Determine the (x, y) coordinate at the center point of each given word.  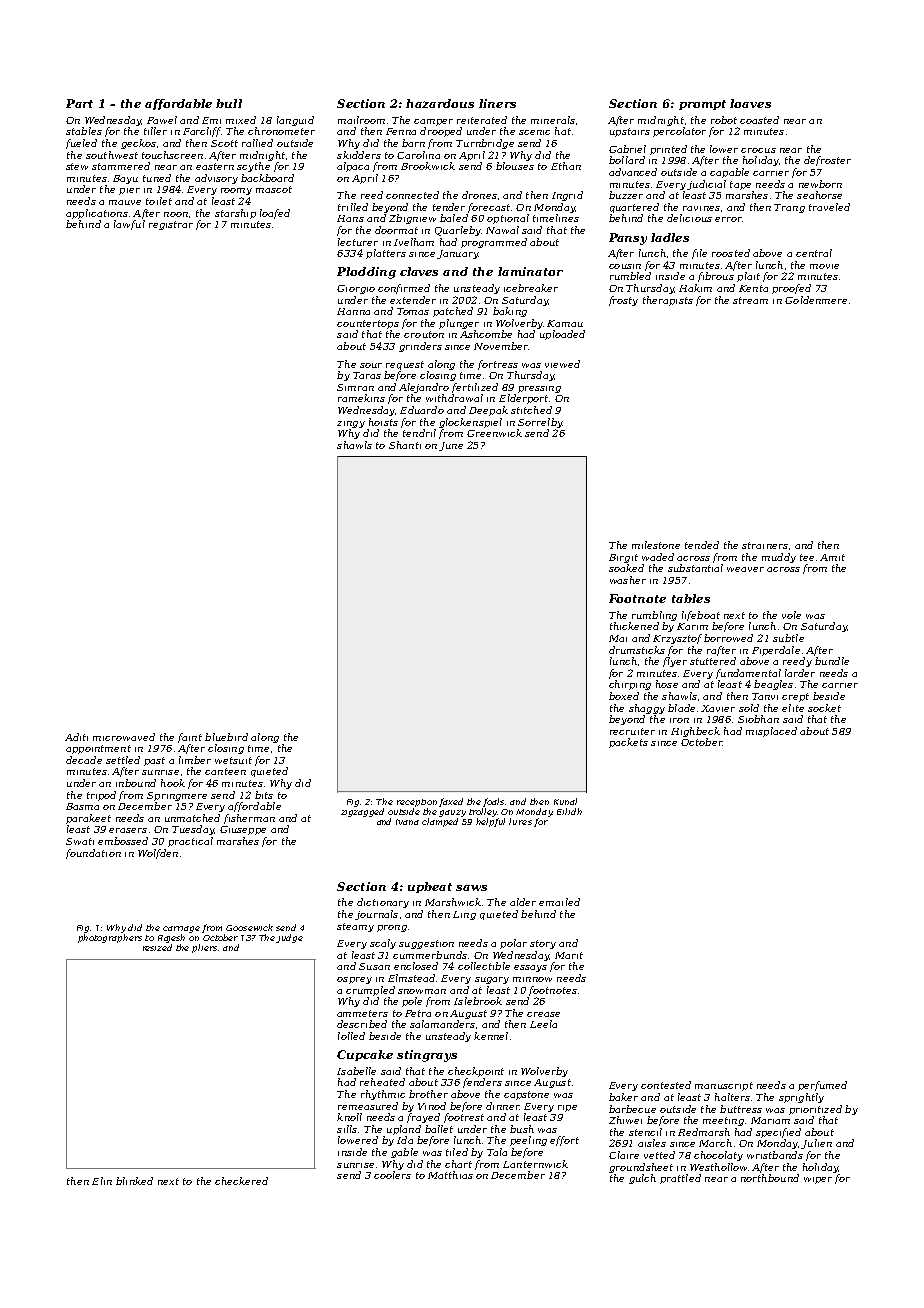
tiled (457, 1152)
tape (740, 185)
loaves (750, 103)
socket (824, 708)
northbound (770, 1178)
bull (229, 103)
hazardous (440, 103)
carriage (181, 929)
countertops (368, 324)
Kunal (565, 801)
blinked (134, 1181)
